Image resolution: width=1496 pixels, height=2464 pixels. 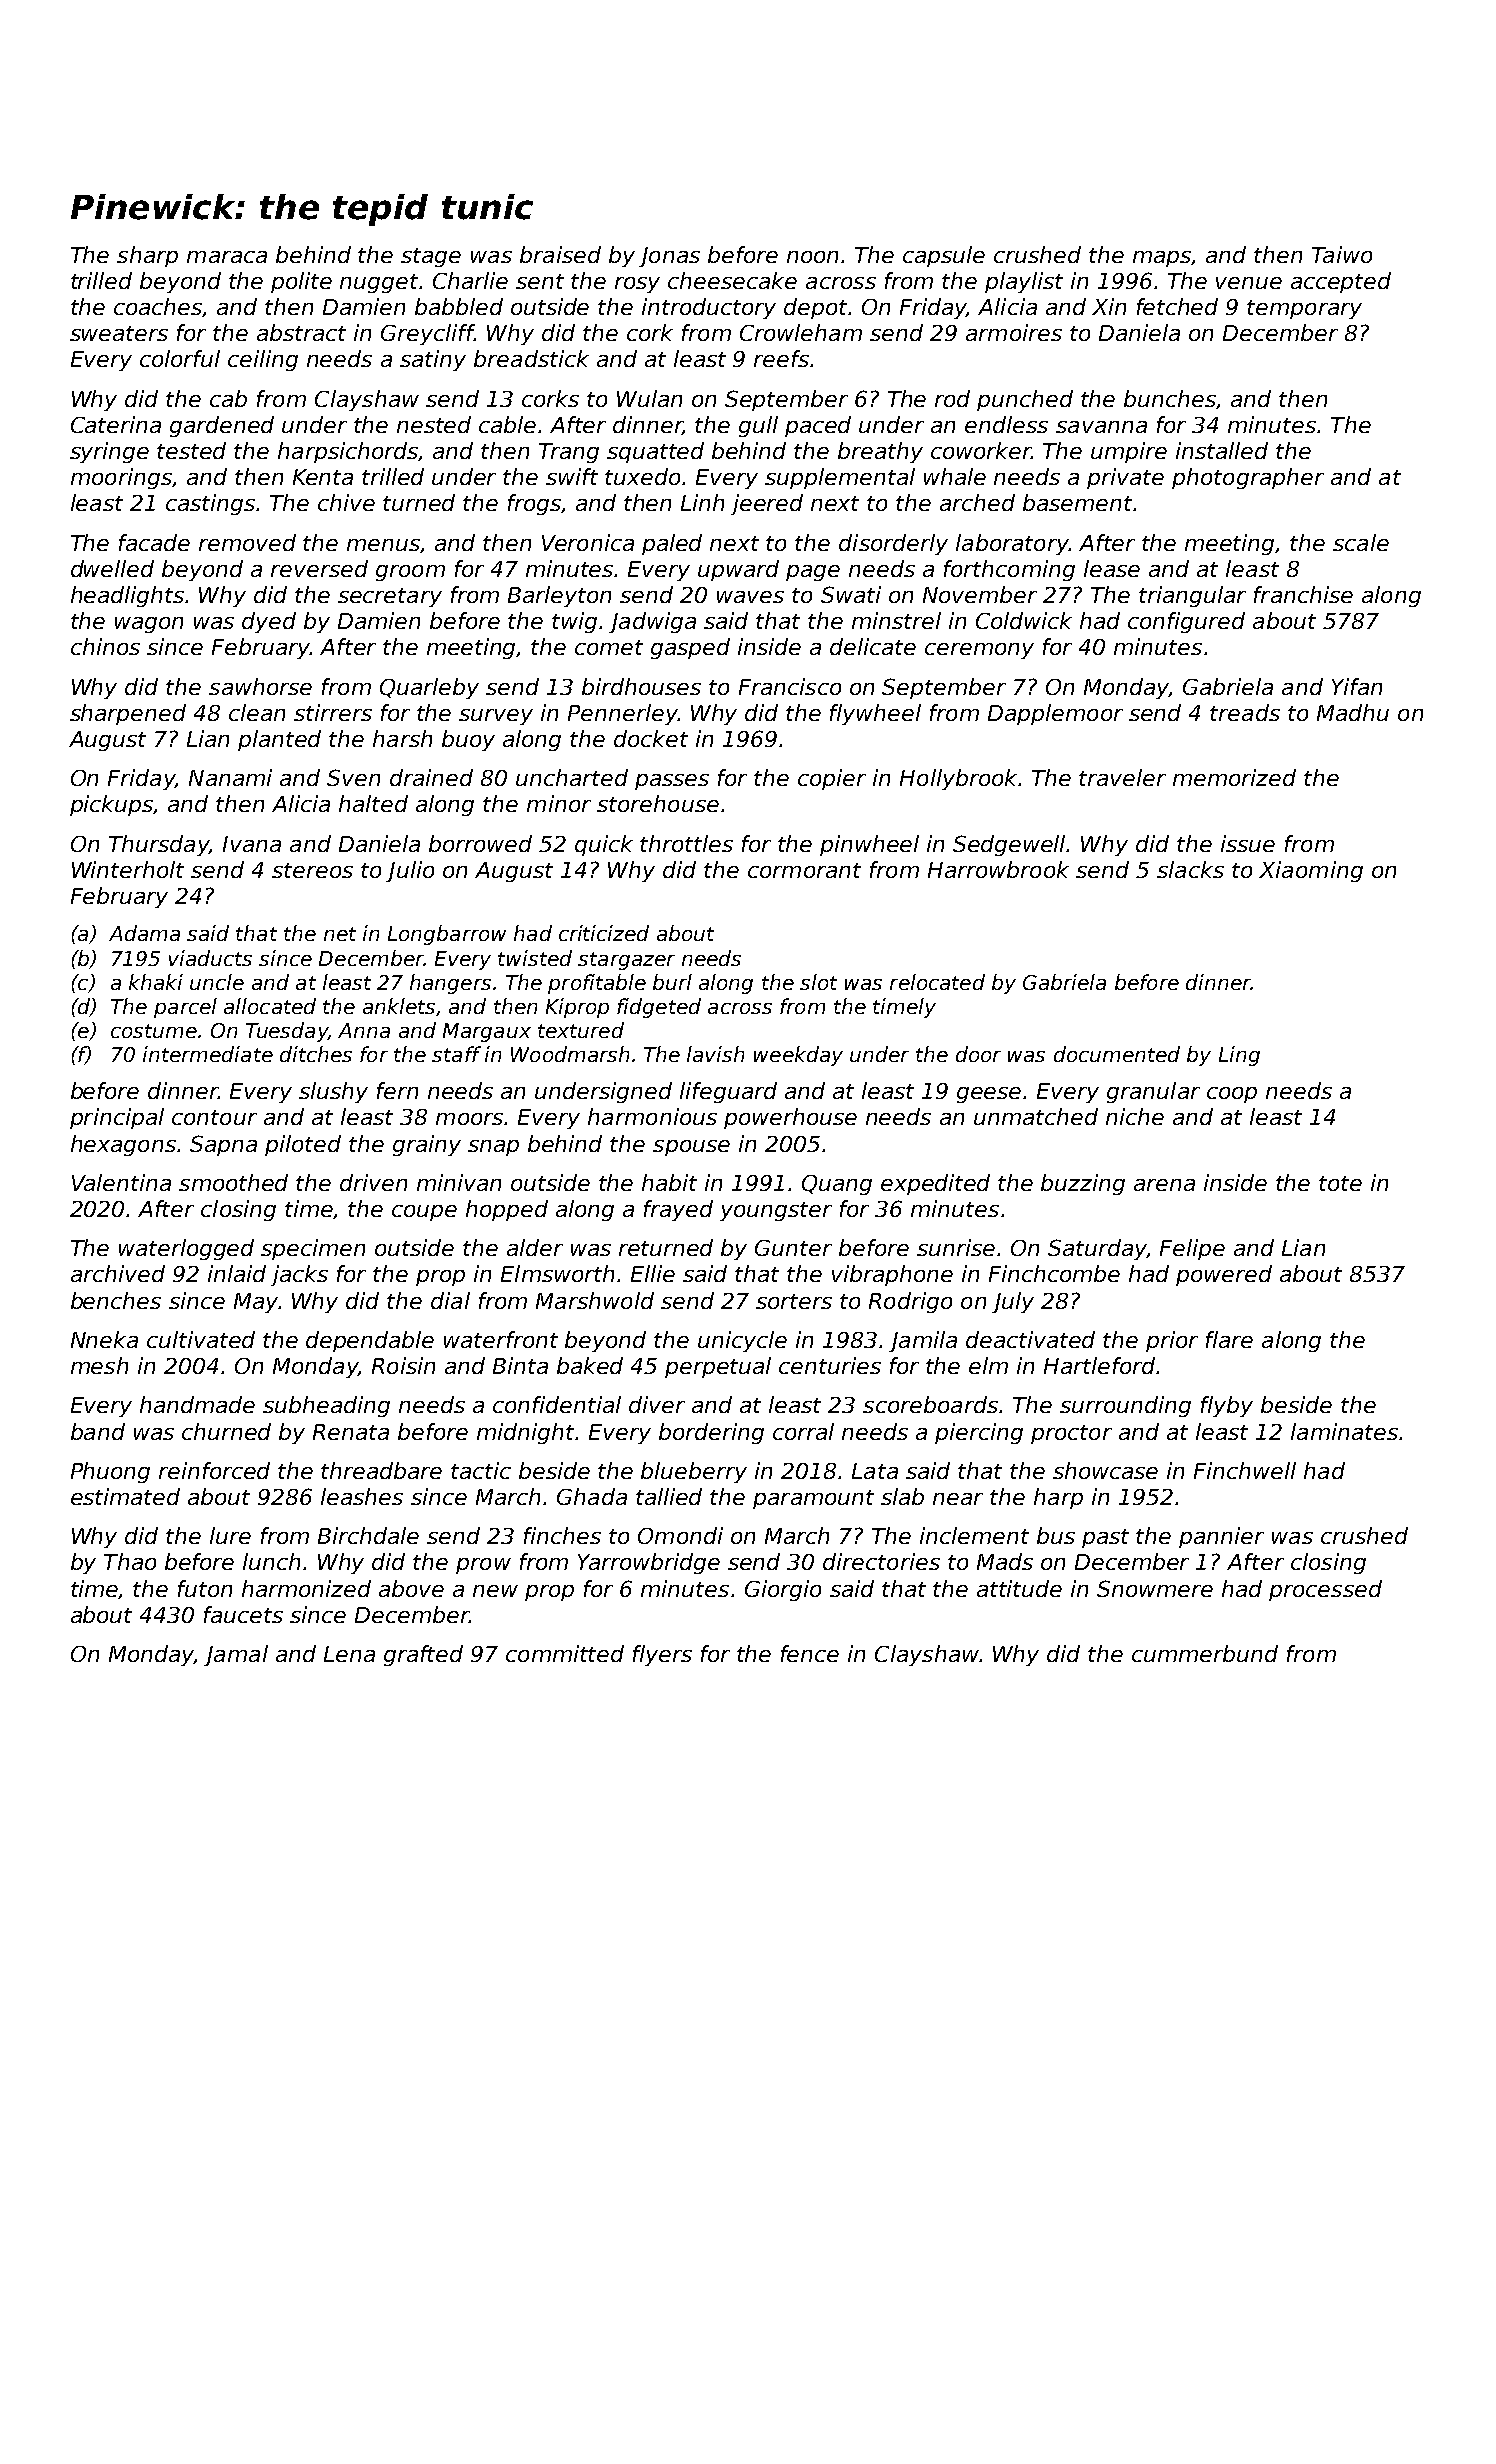 What do you see at coordinates (902, 1496) in the image?
I see `slab` at bounding box center [902, 1496].
